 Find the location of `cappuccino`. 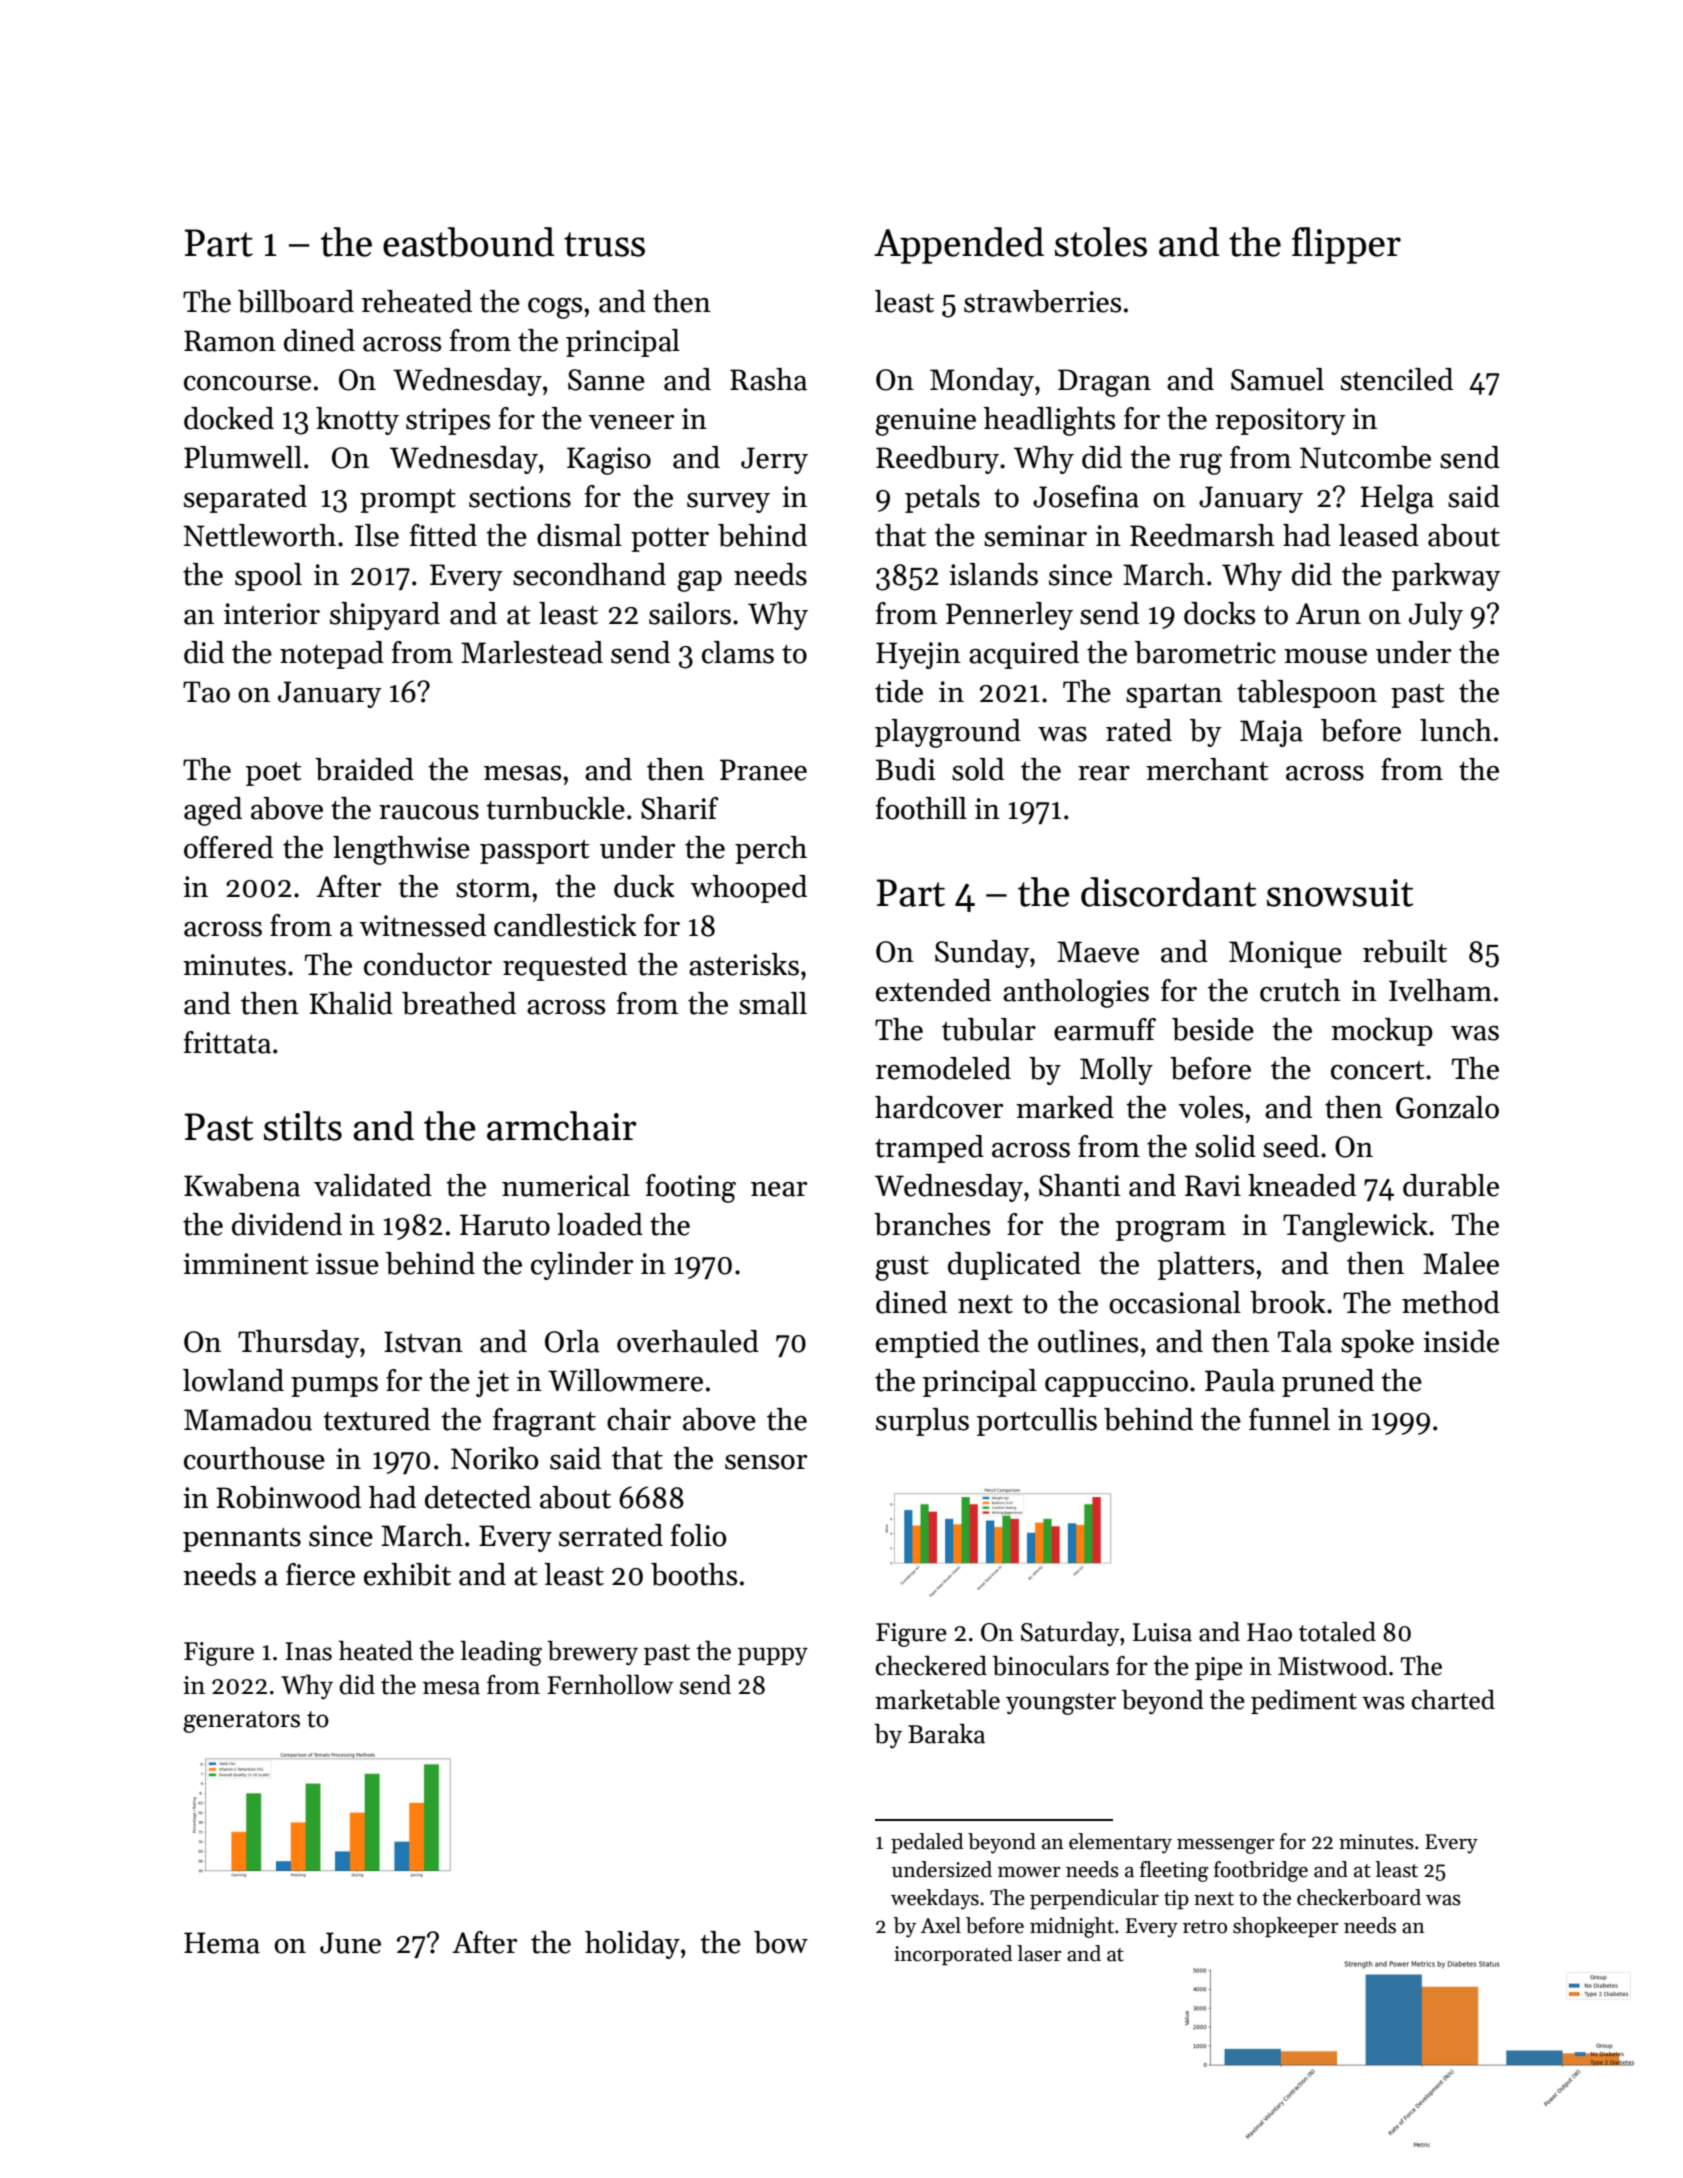

cappuccino is located at coordinates (1116, 1383).
